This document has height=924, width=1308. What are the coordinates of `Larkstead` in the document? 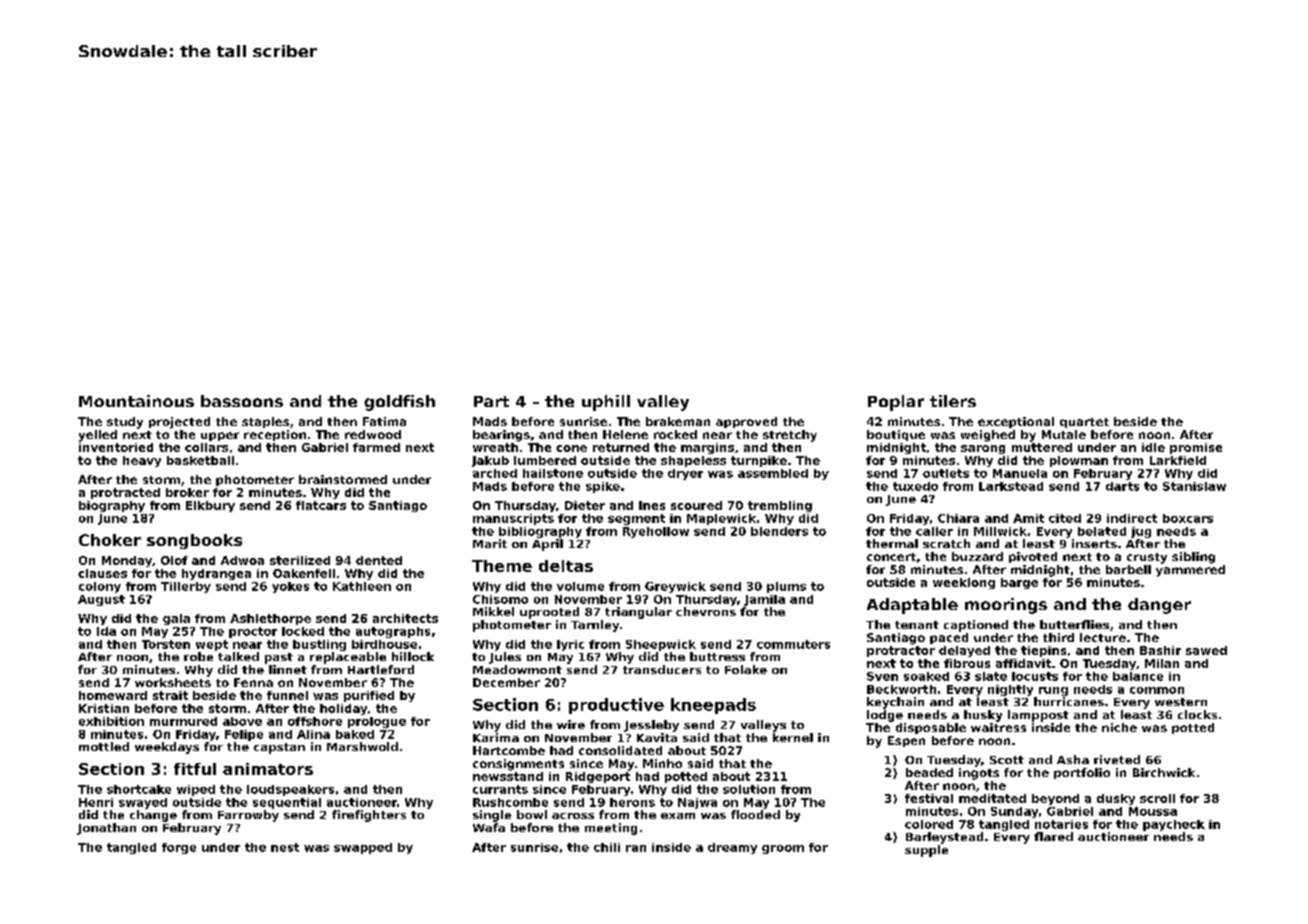 It's located at (1011, 486).
